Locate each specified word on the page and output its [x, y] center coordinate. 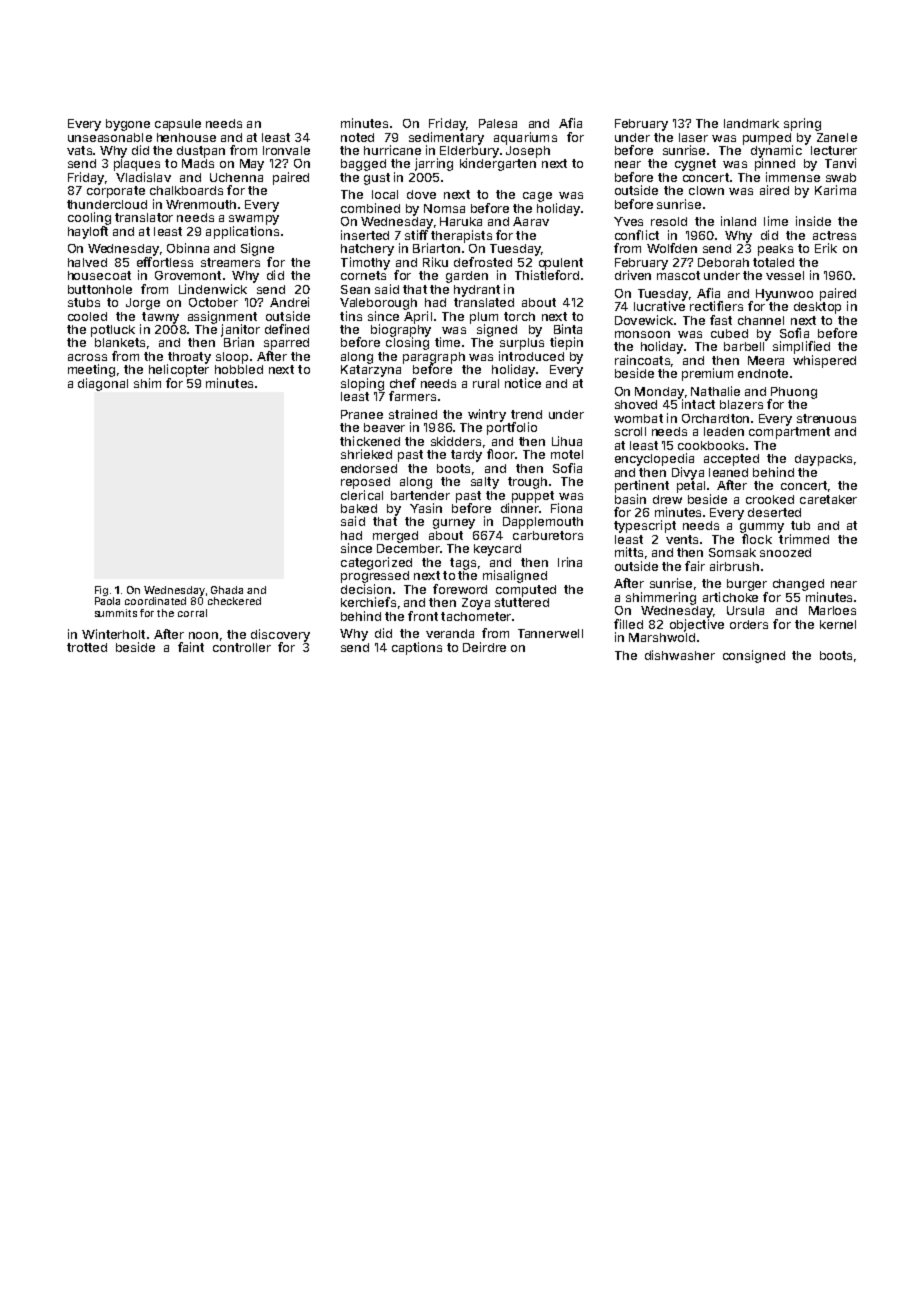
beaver [384, 427]
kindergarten [498, 164]
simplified [801, 347]
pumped [767, 139]
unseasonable [110, 137]
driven [633, 275]
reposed [365, 483]
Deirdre [484, 647]
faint [191, 647]
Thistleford [547, 275]
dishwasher [680, 655]
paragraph [434, 358]
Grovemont [188, 275]
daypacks [823, 460]
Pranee [362, 414]
